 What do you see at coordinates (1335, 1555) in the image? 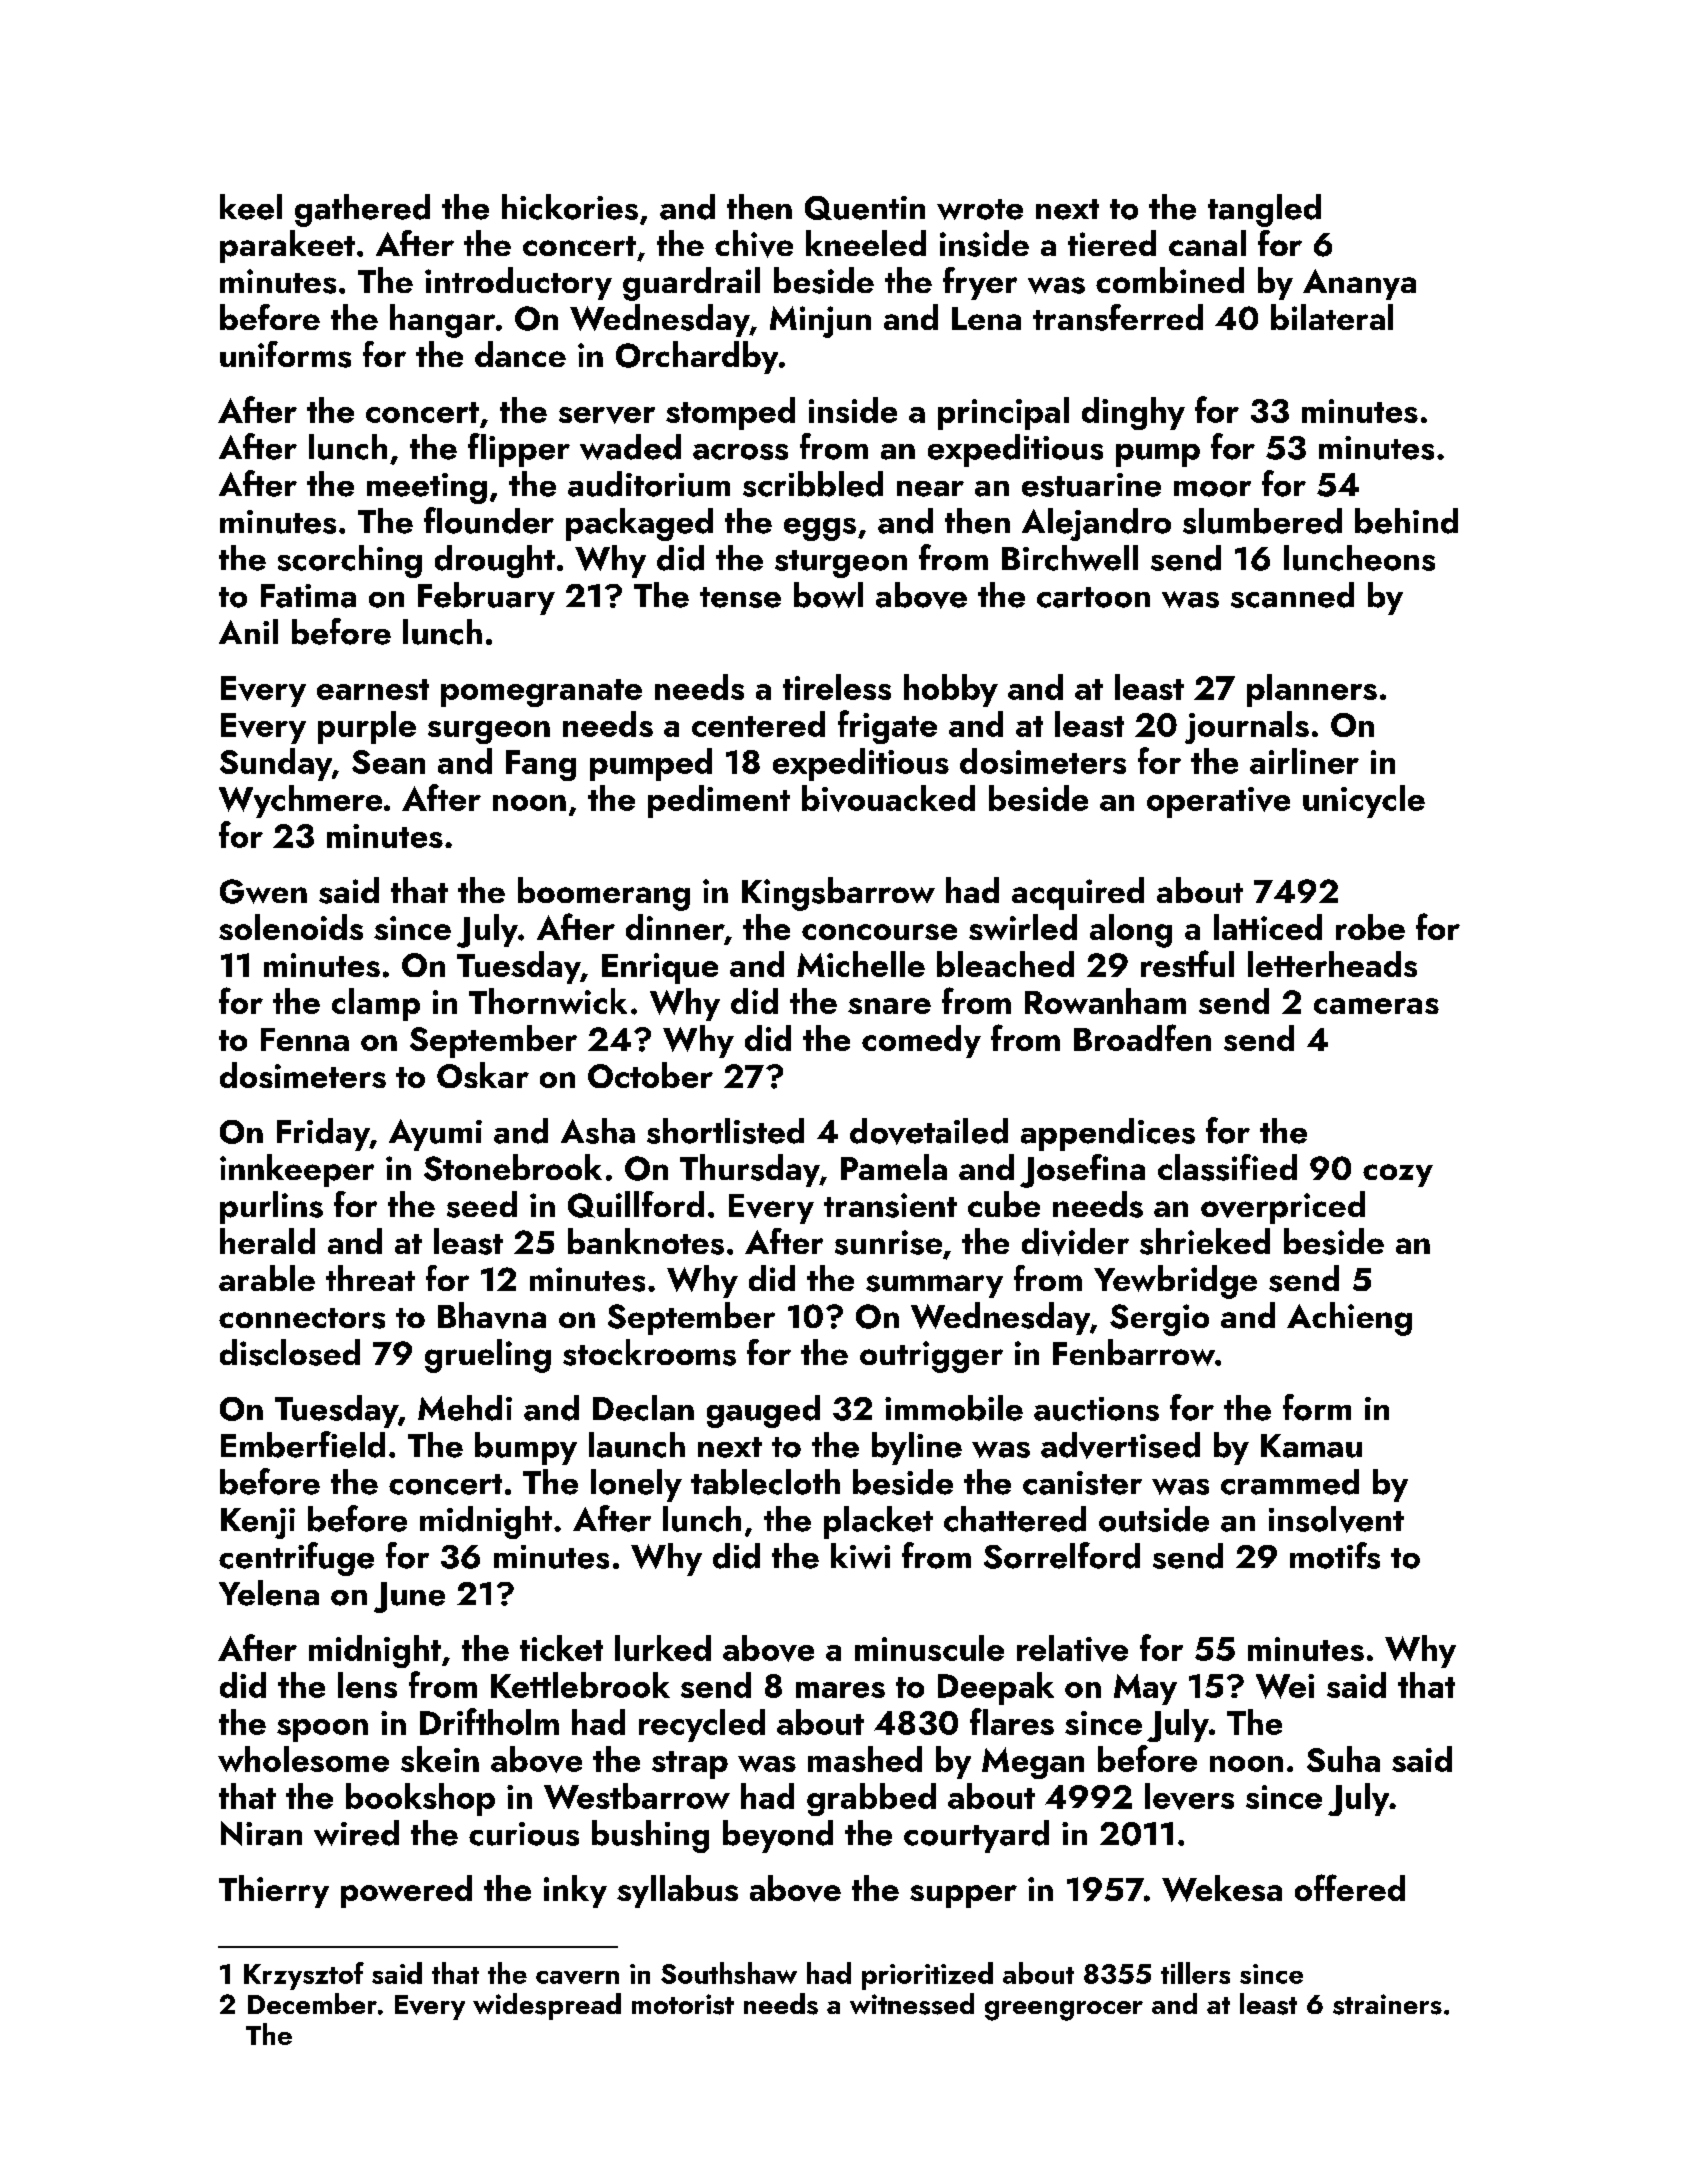
I see `motifs` at bounding box center [1335, 1555].
